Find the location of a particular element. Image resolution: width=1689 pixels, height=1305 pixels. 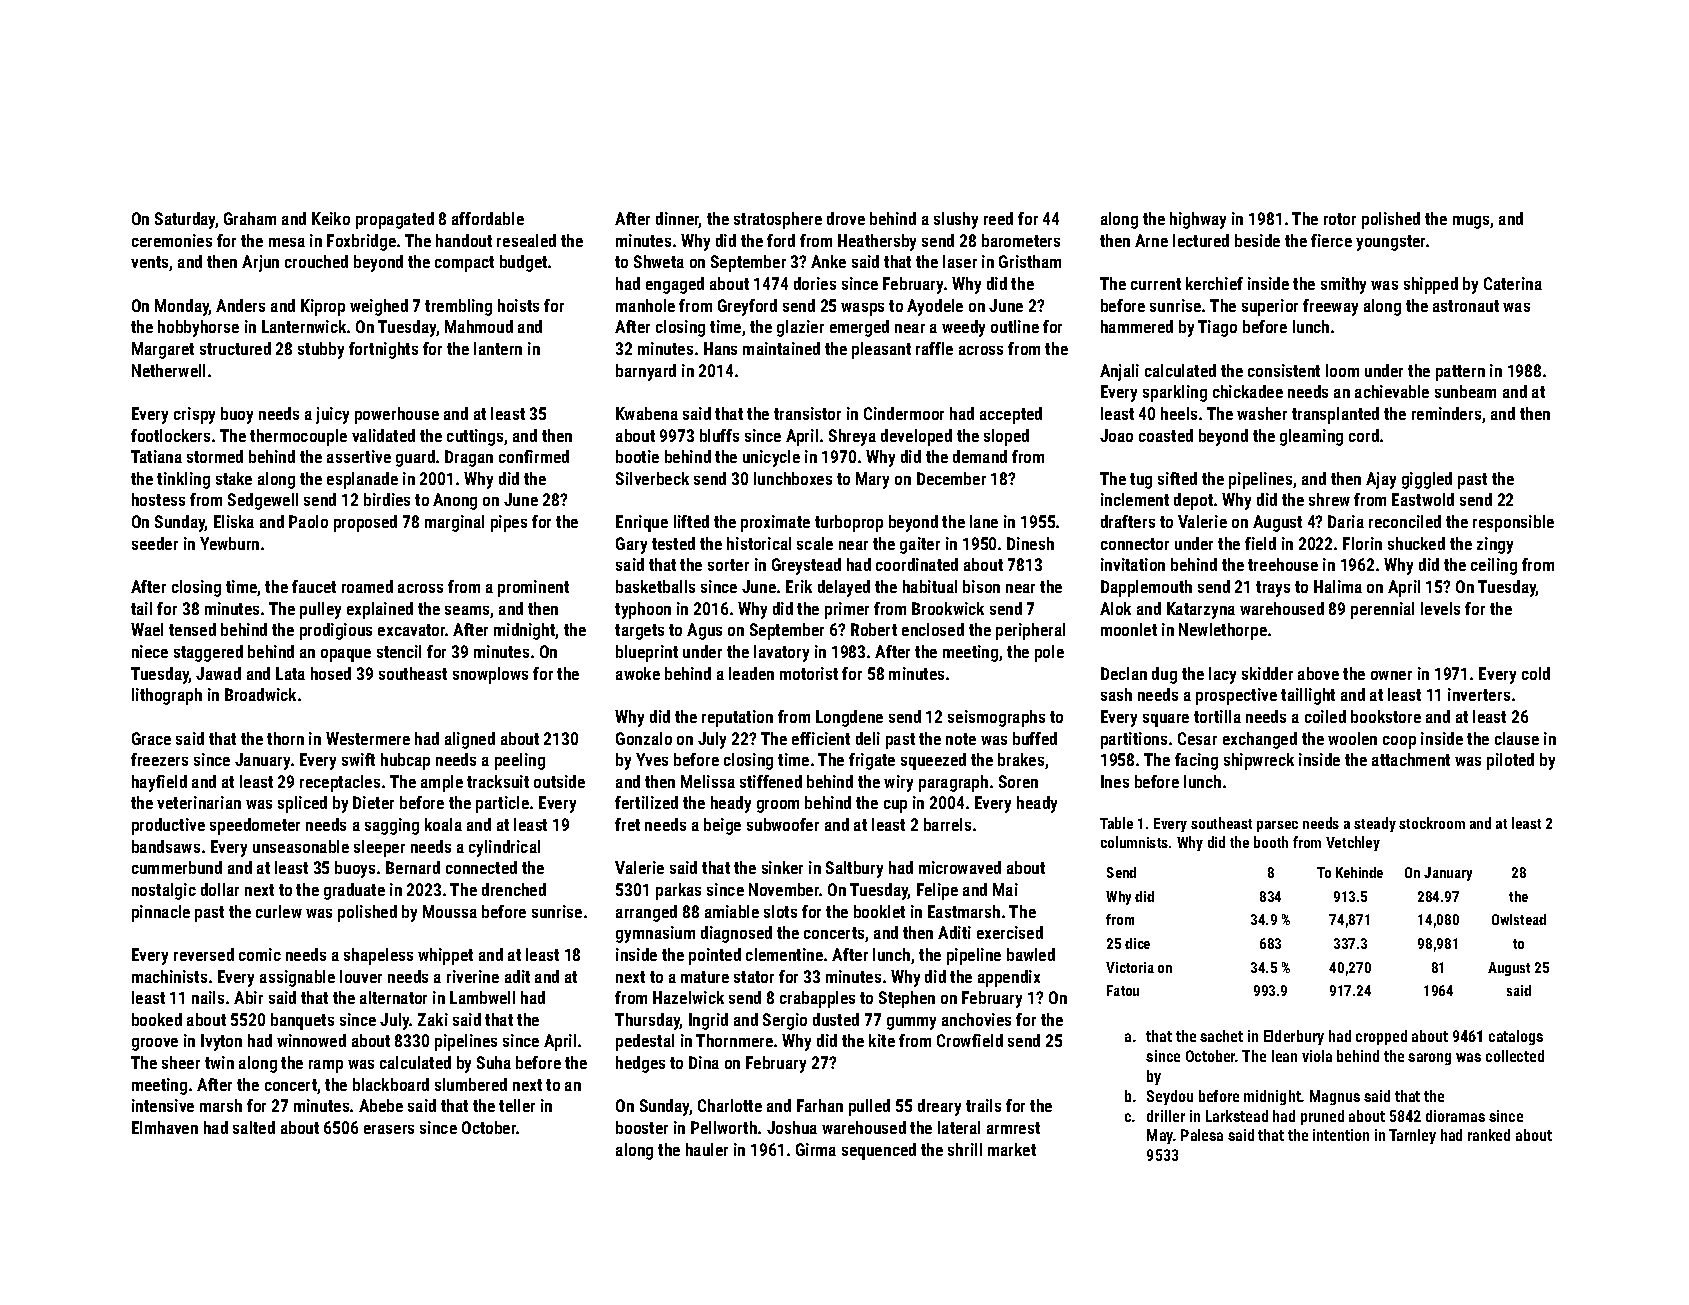

sunbeam is located at coordinates (1465, 391).
